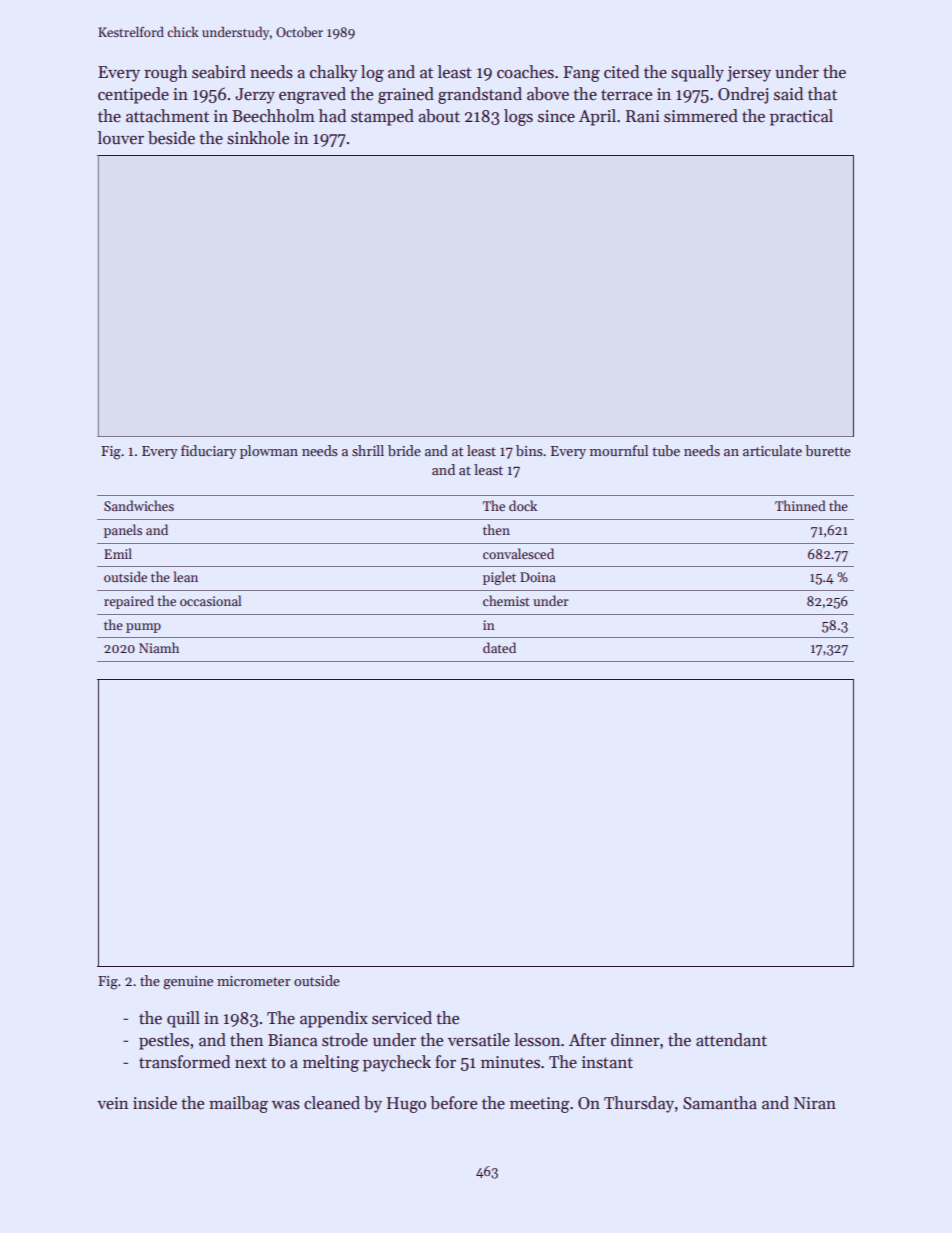 The height and width of the screenshot is (1233, 952). I want to click on occasional, so click(211, 600).
